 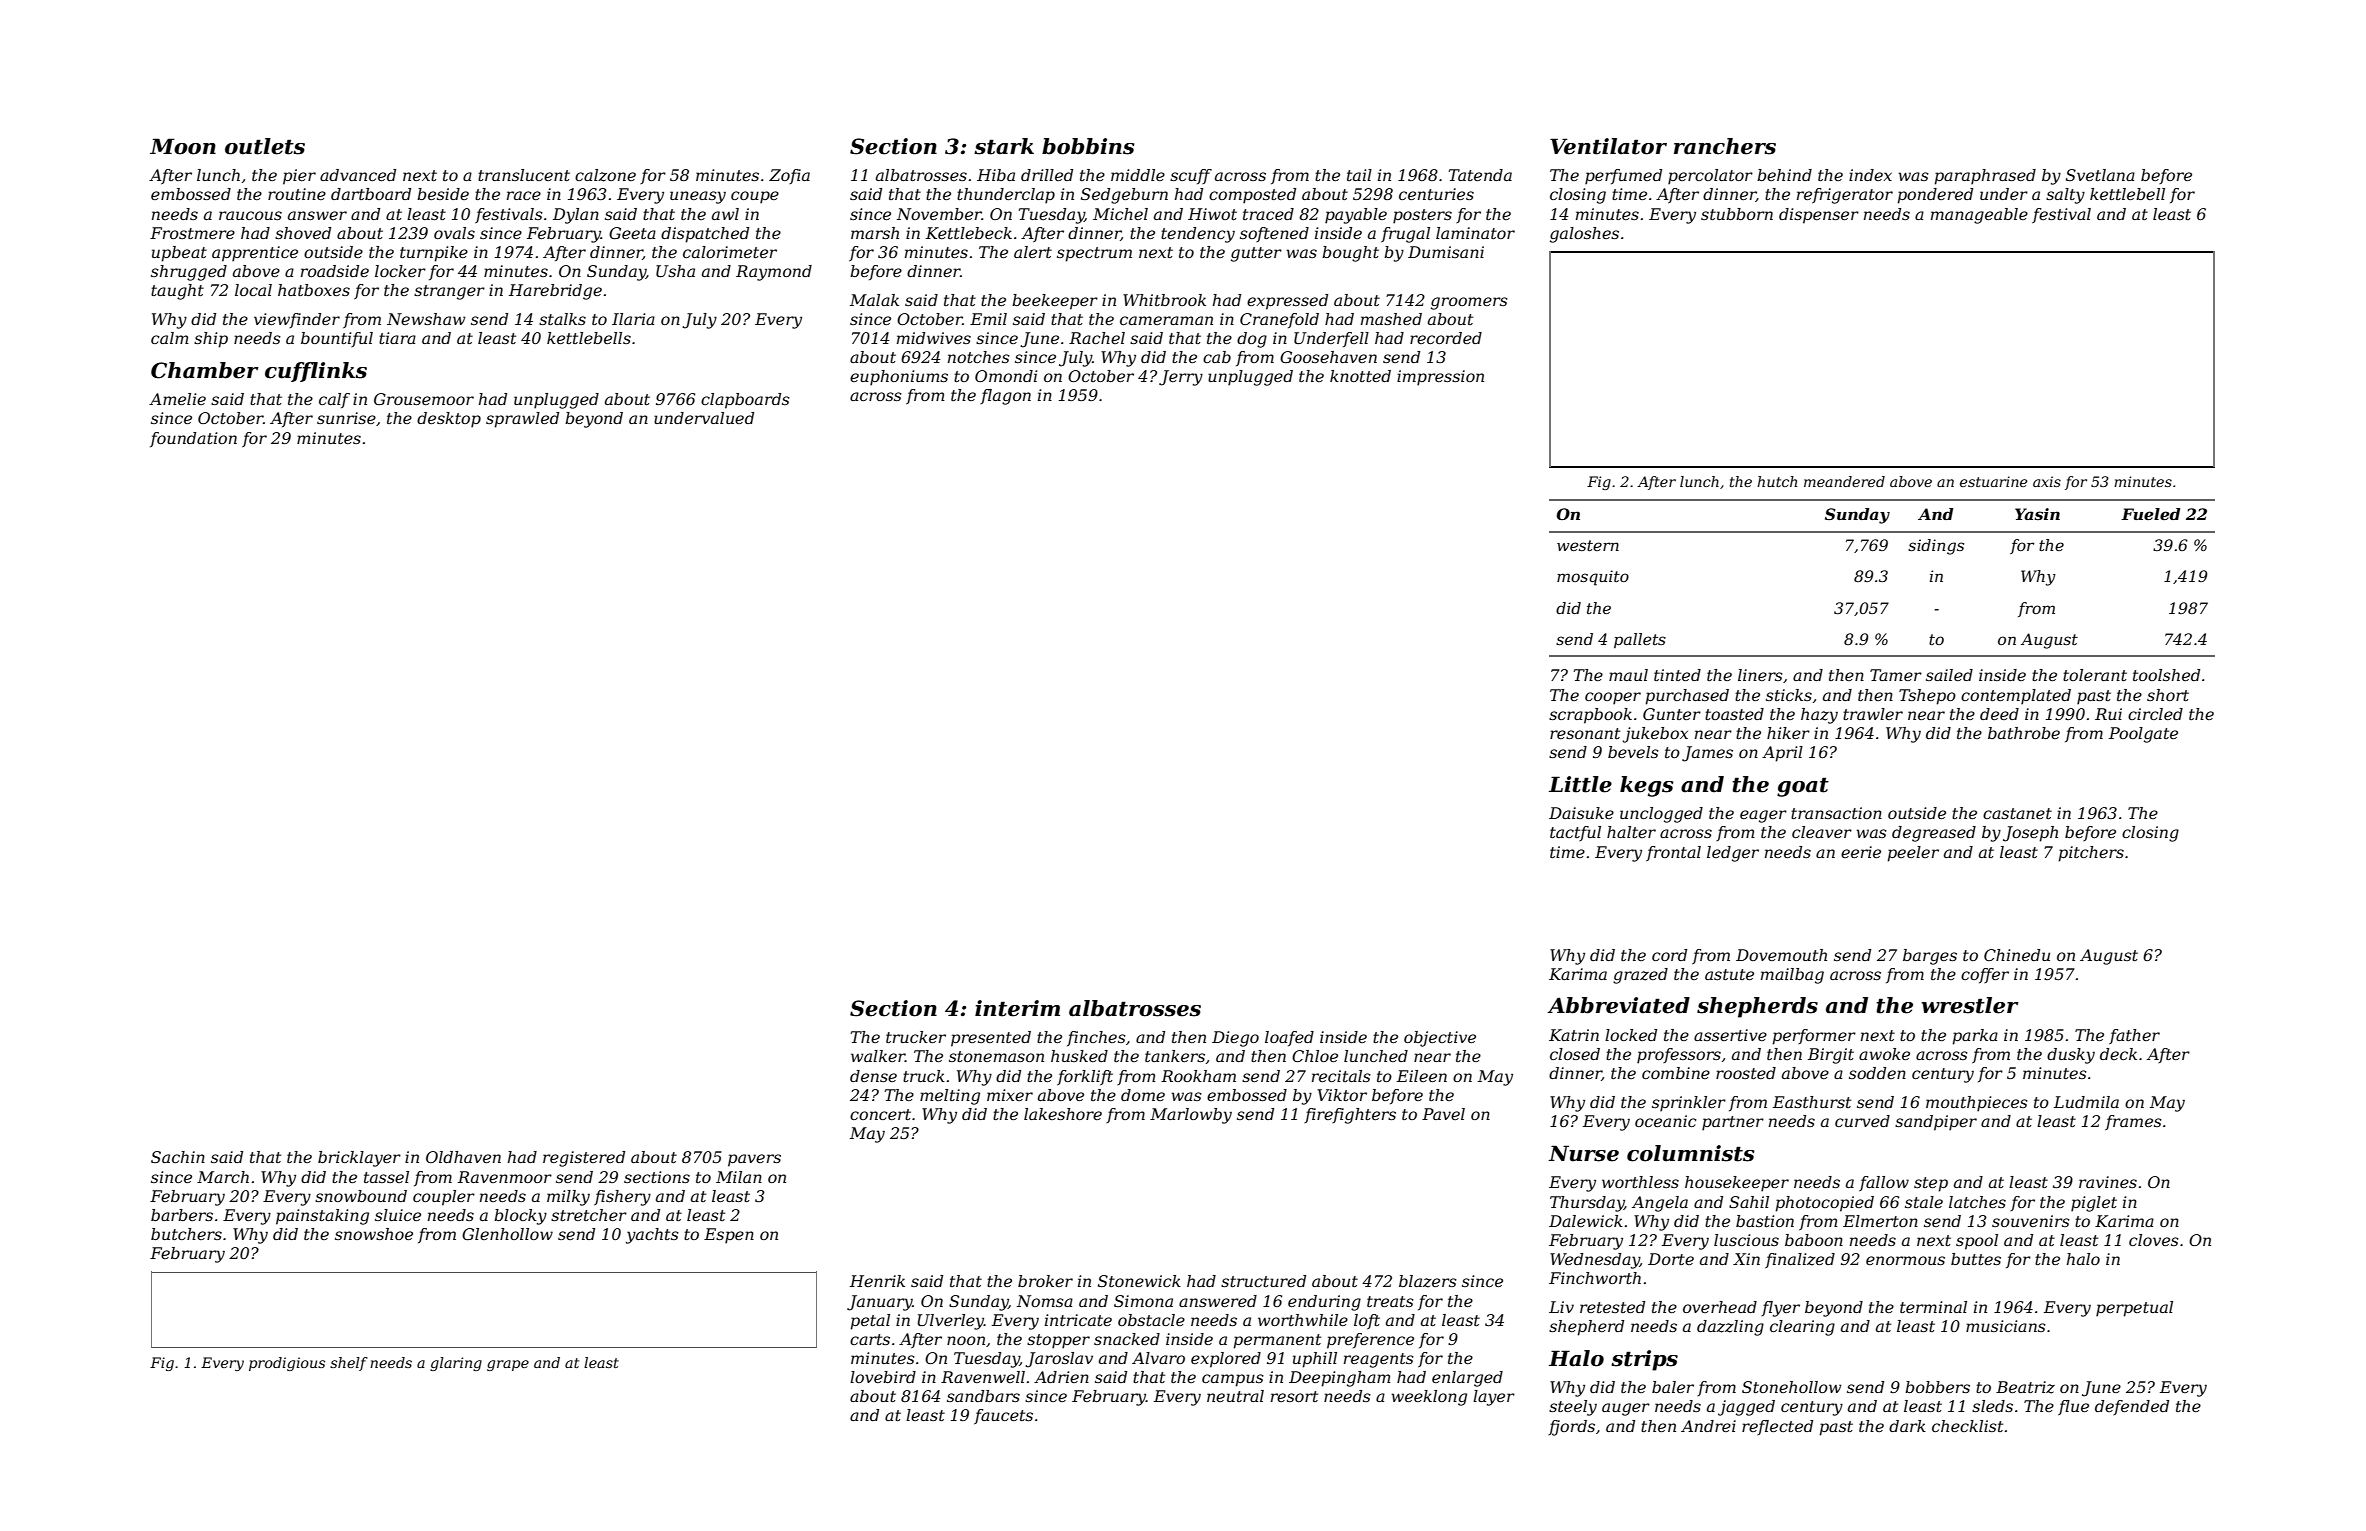 What do you see at coordinates (1003, 1416) in the image?
I see `faucets` at bounding box center [1003, 1416].
